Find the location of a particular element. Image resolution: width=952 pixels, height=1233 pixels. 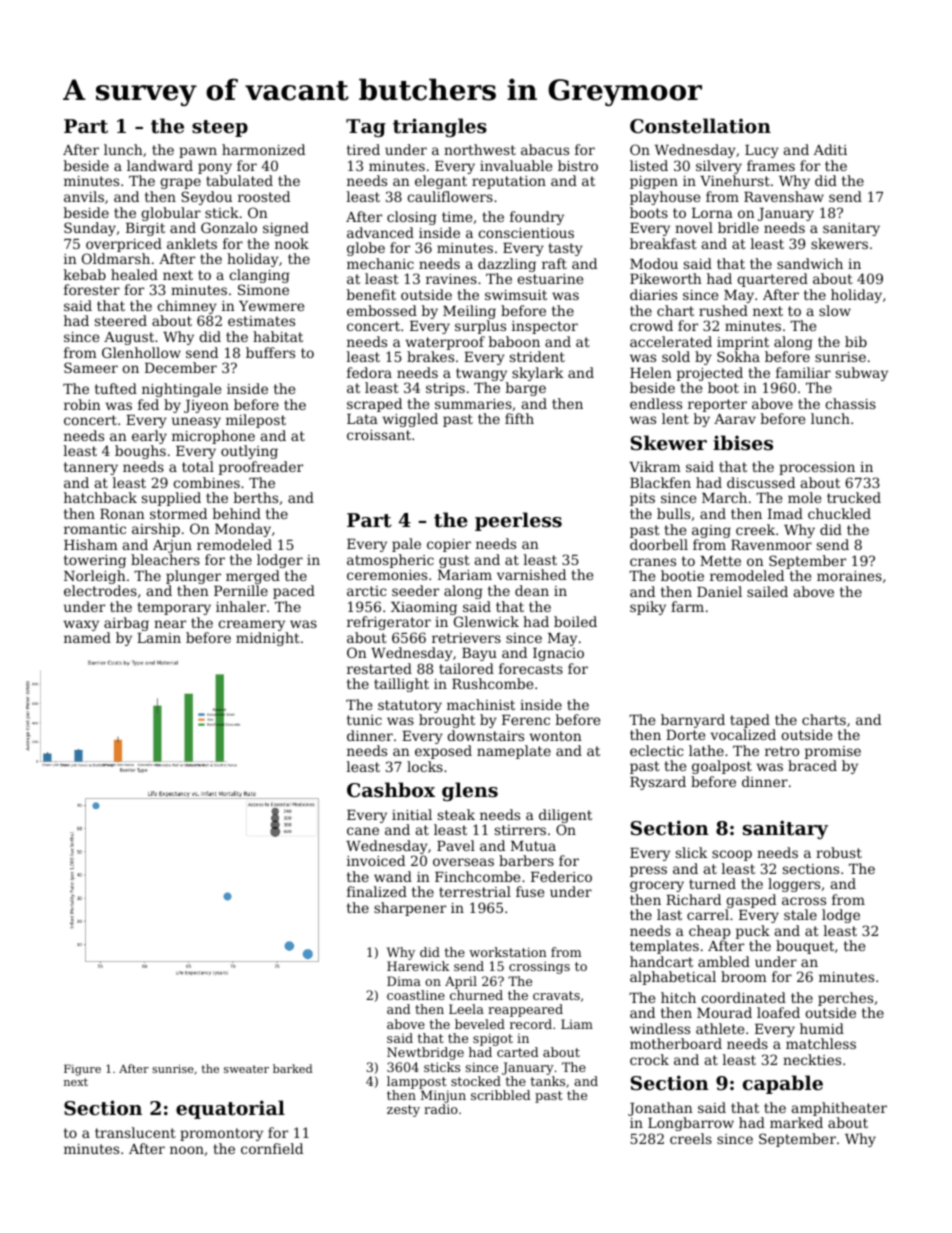

steep is located at coordinates (220, 128).
